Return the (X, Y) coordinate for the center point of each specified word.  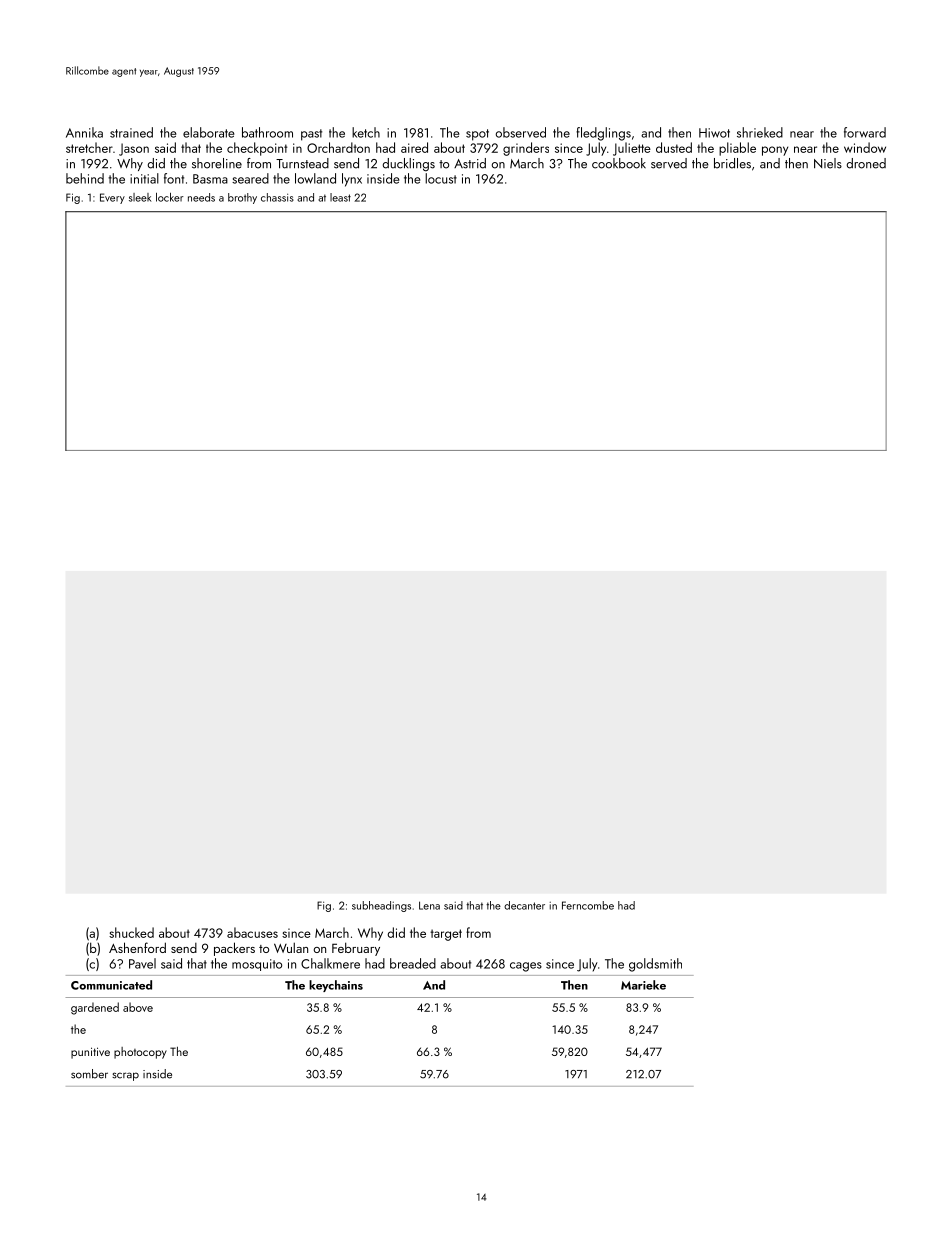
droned (866, 163)
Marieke (643, 985)
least (340, 197)
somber (89, 1074)
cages (526, 967)
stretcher (89, 147)
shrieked (760, 132)
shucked (131, 932)
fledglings (603, 134)
